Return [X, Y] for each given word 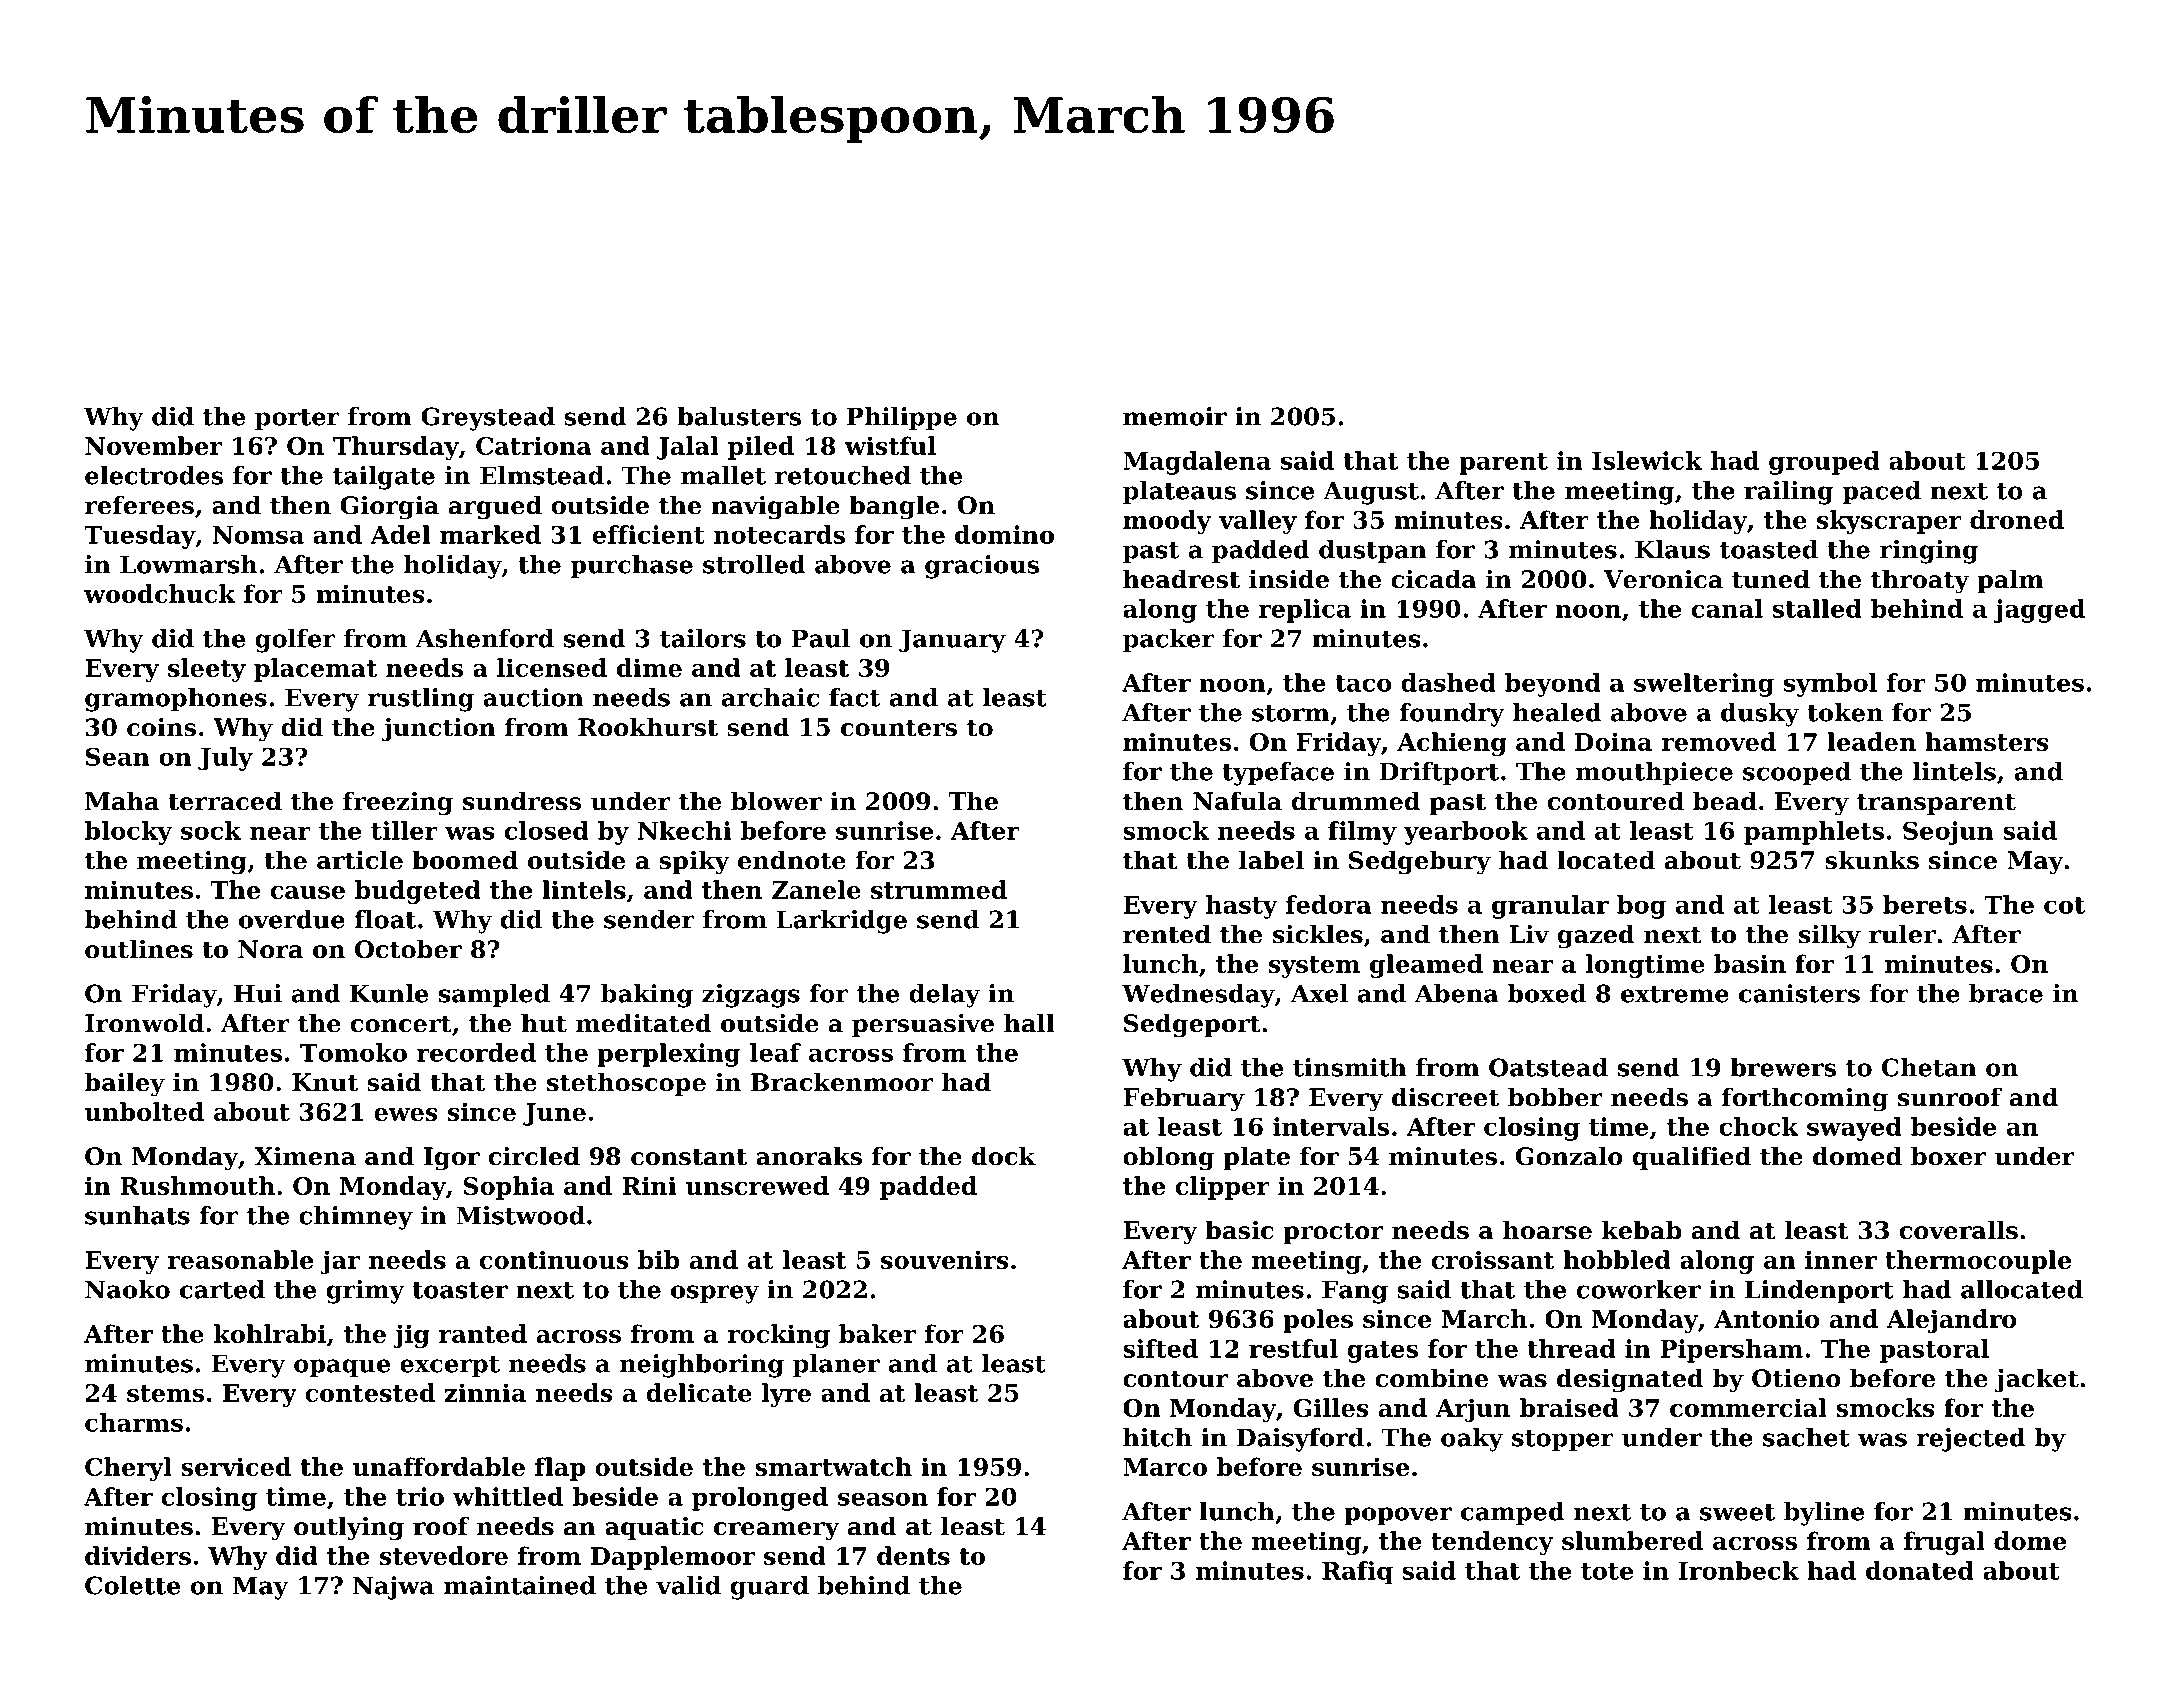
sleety [207, 670]
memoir [1175, 416]
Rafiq [1357, 1572]
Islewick [1647, 460]
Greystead [488, 419]
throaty [1920, 581]
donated [1920, 1570]
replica [1304, 611]
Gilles [1331, 1407]
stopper [1563, 1441]
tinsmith [1350, 1067]
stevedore [444, 1555]
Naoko [127, 1289]
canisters [1799, 993]
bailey [125, 1084]
